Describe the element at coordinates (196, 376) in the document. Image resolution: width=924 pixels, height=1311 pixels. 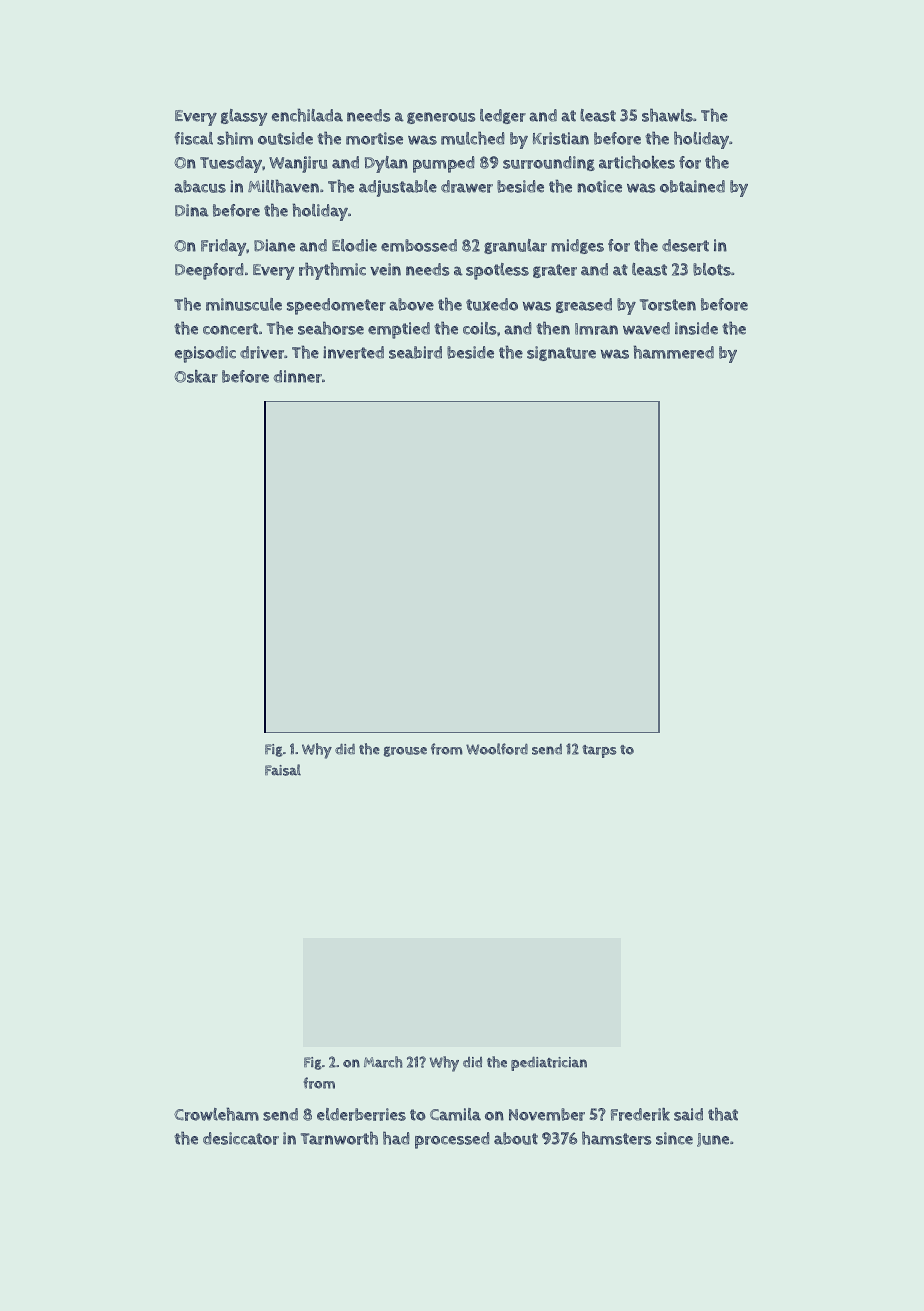
I see `Oskar` at that location.
